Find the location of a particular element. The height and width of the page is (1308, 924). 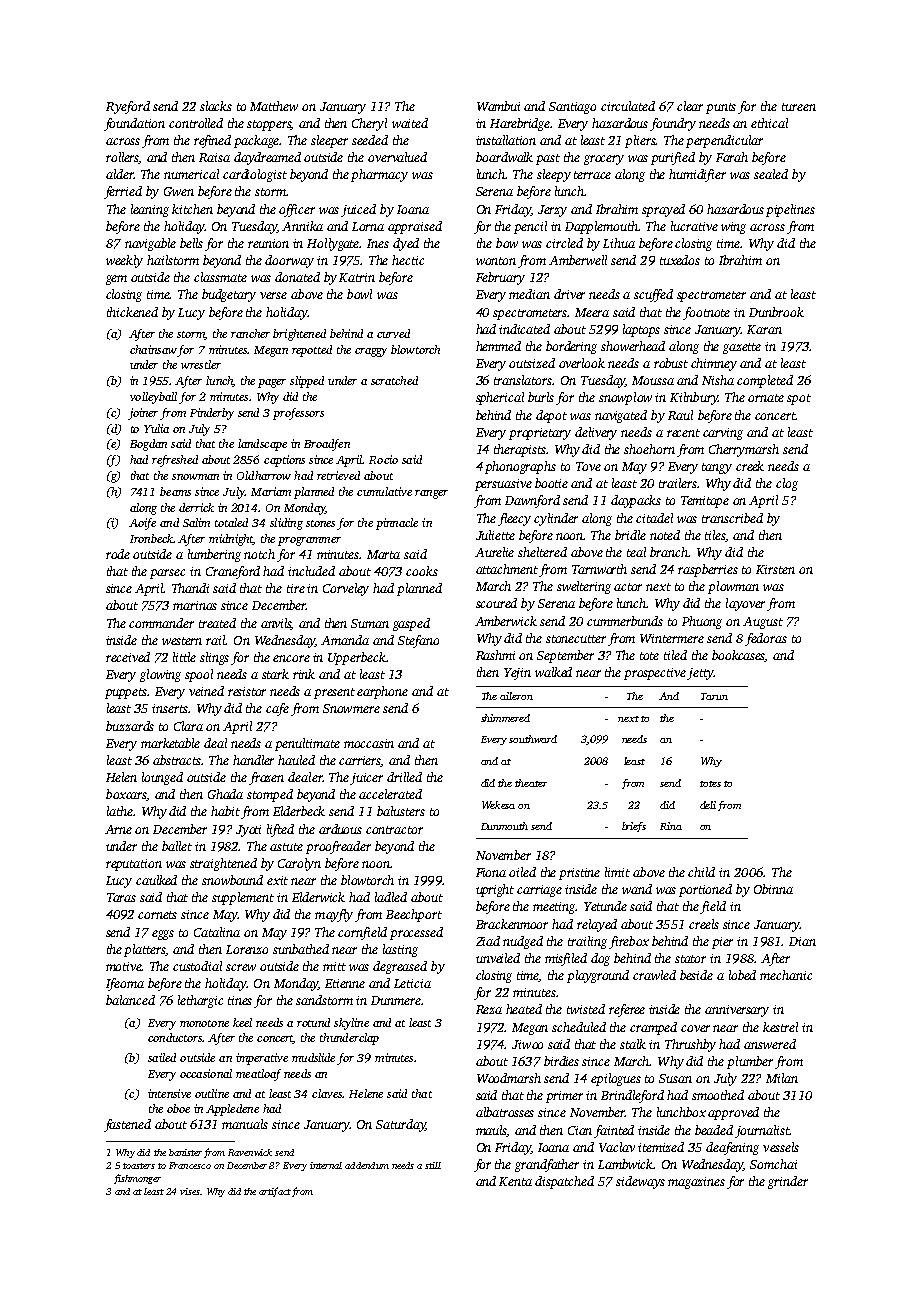

vises is located at coordinates (190, 1191).
